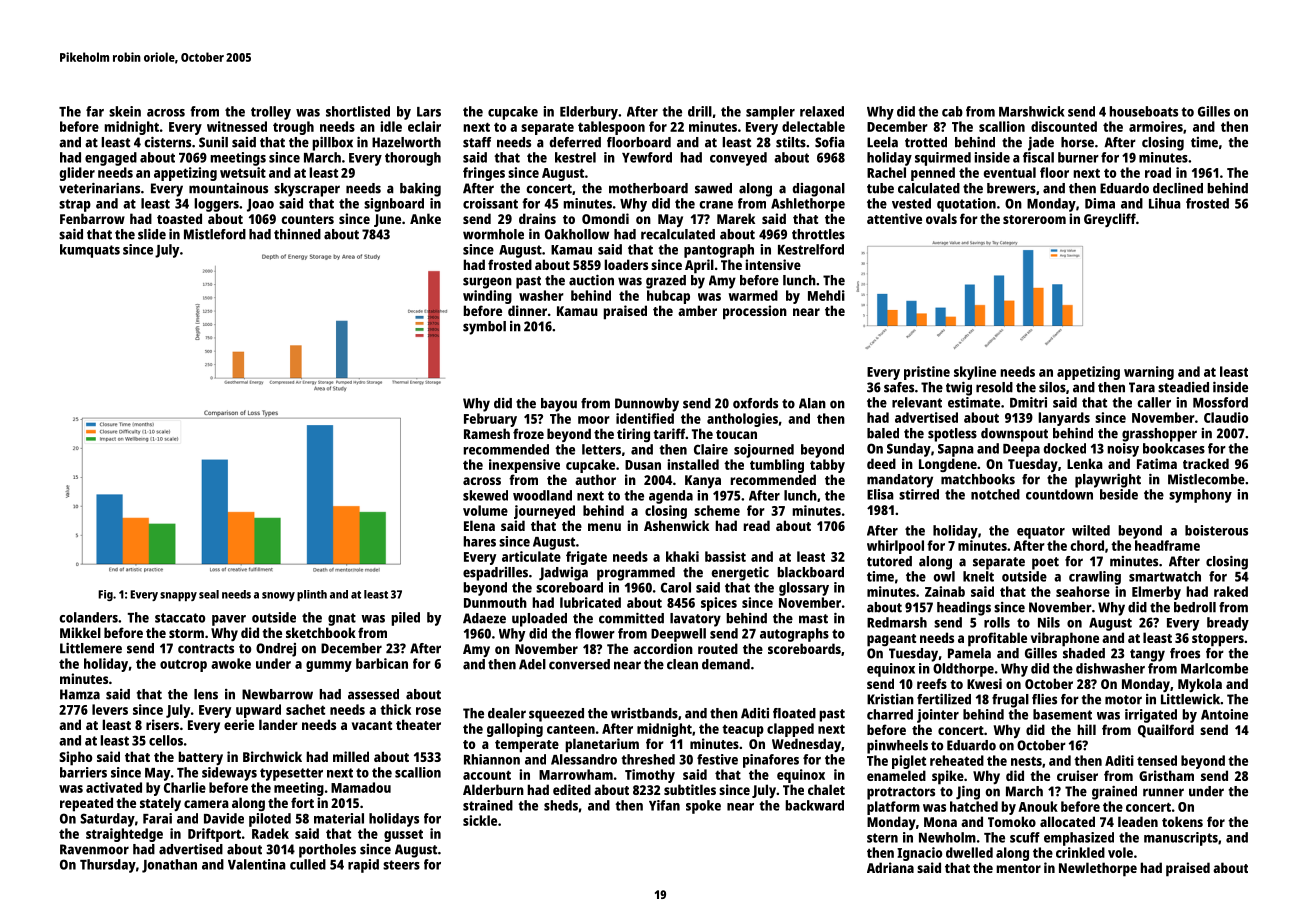 The image size is (1308, 924). I want to click on procession, so click(755, 312).
